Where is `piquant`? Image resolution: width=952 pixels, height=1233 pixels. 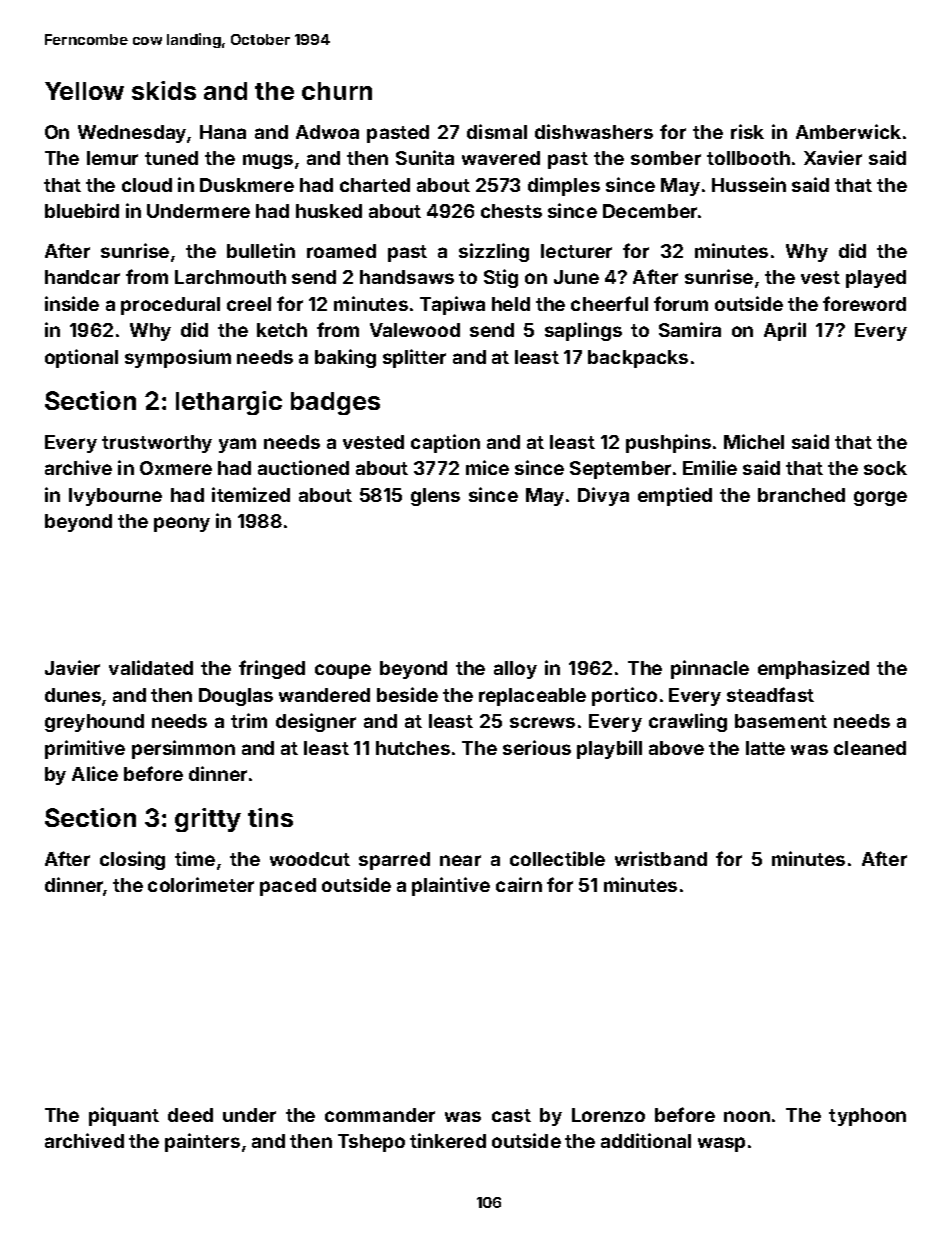
piquant is located at coordinates (124, 1116).
